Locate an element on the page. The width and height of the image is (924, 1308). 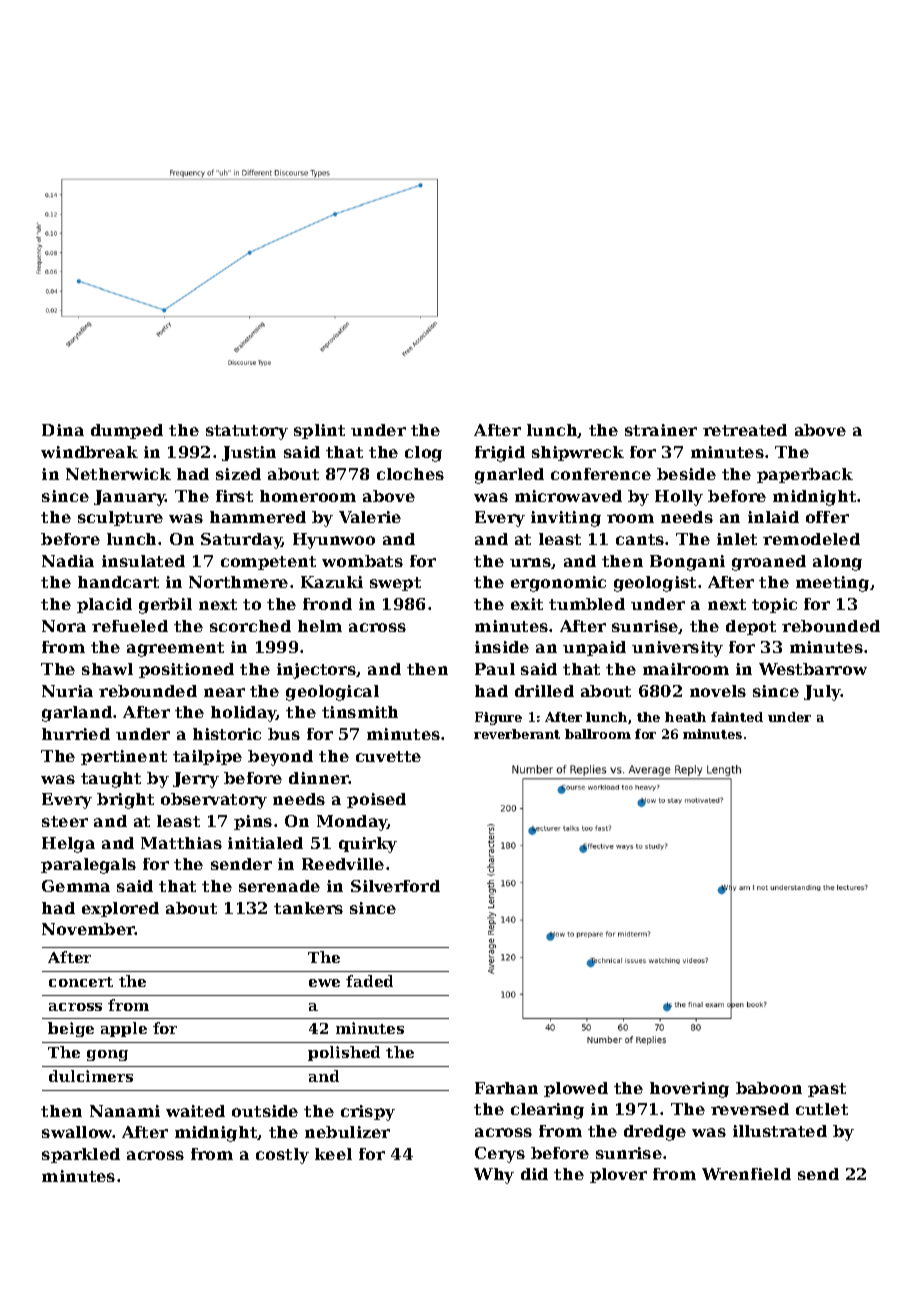
Kazuki is located at coordinates (332, 582).
